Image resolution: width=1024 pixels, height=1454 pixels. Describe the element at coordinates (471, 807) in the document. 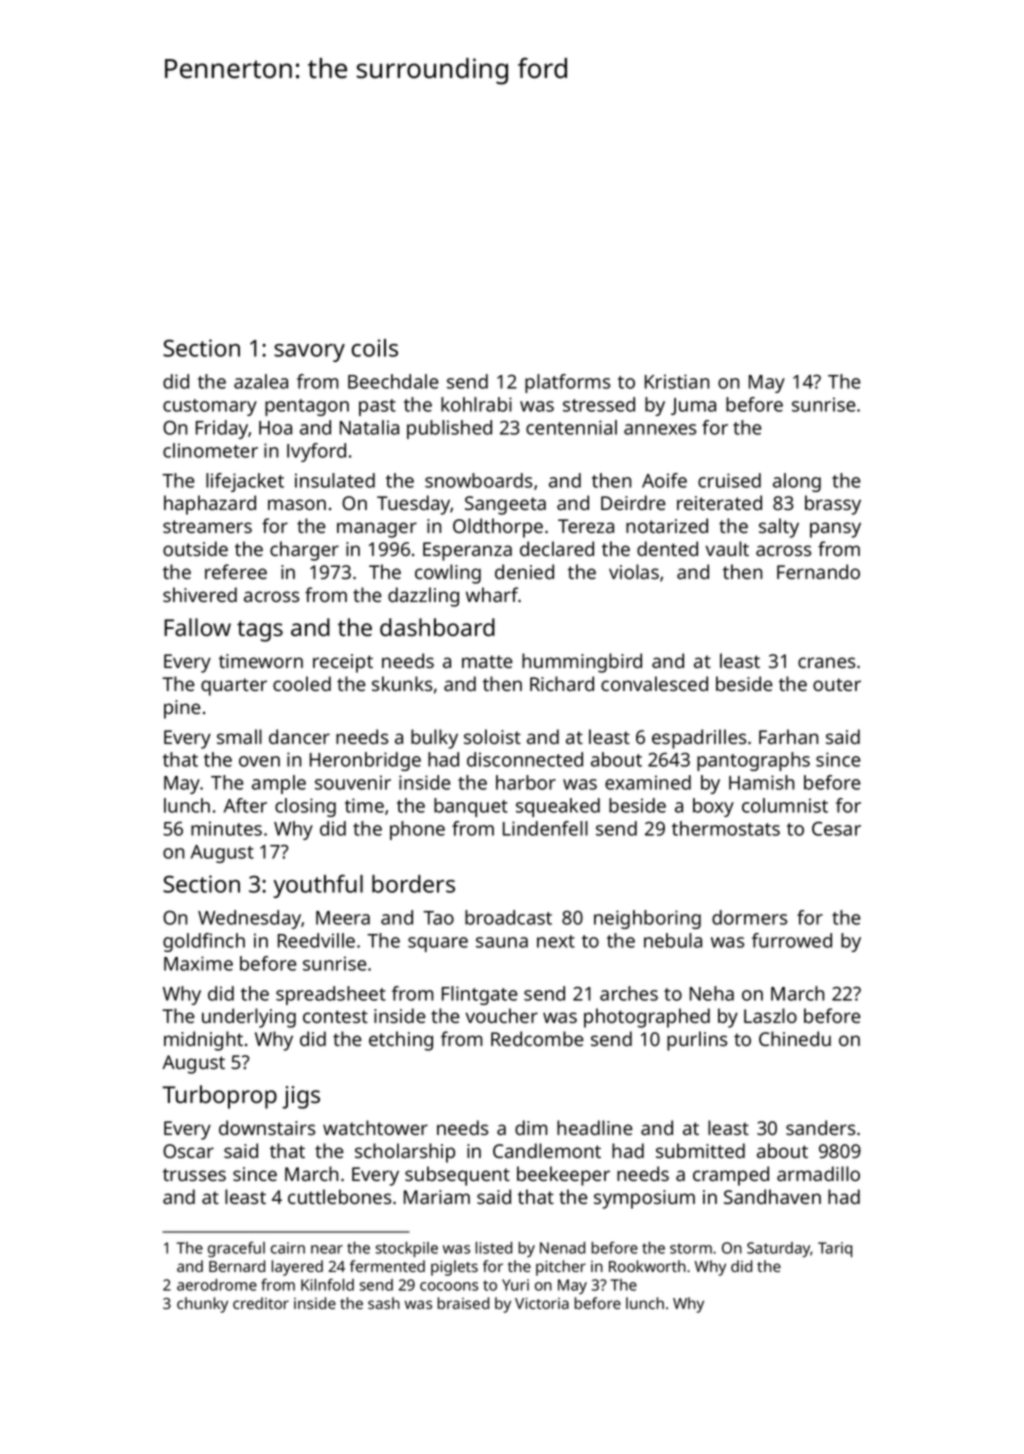

I see `banquet` at that location.
